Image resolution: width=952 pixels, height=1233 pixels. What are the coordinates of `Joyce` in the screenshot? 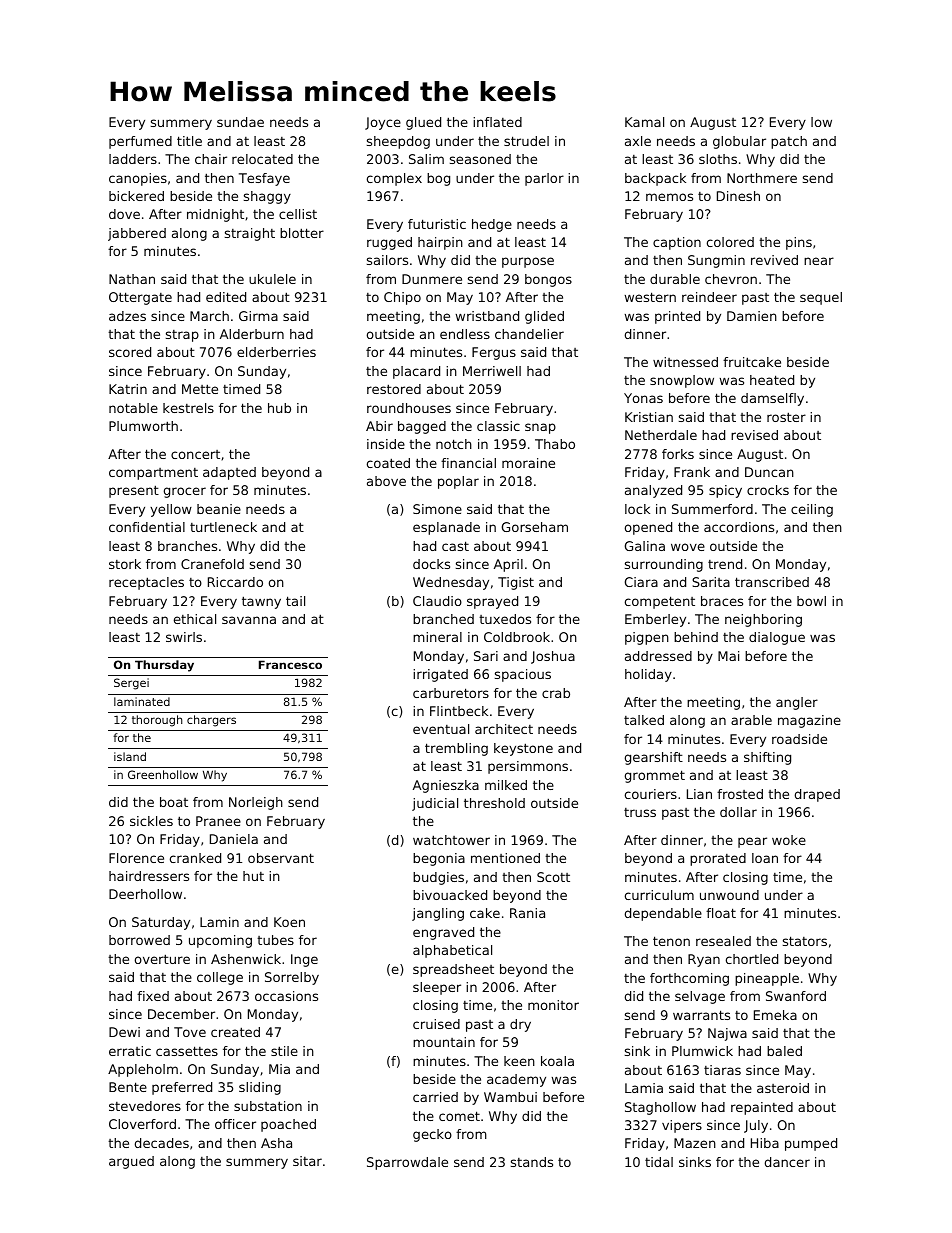 It's located at (383, 123).
